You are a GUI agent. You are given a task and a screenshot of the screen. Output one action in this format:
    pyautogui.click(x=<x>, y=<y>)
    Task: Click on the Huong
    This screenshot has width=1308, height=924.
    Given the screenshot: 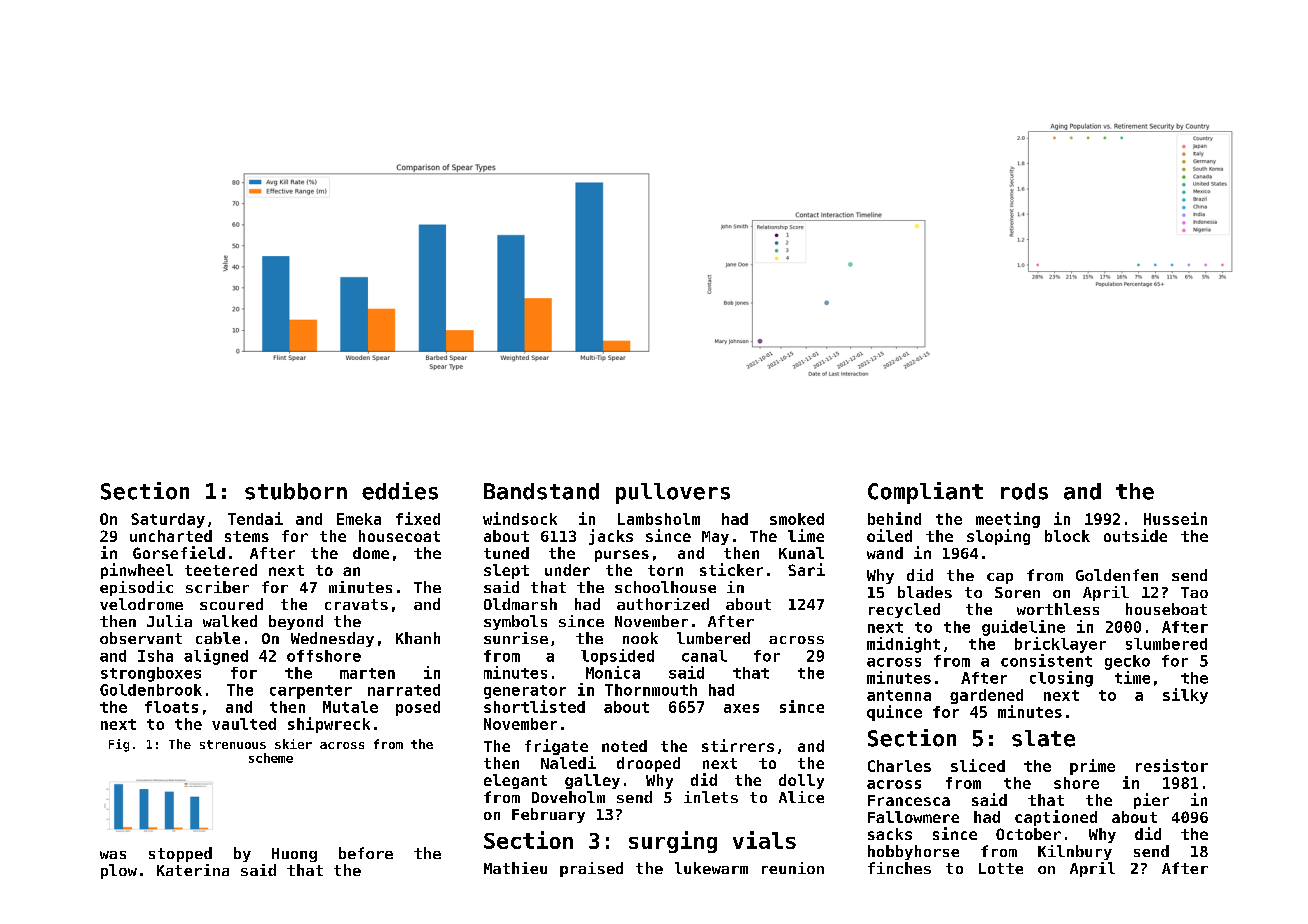 What is the action you would take?
    pyautogui.click(x=294, y=855)
